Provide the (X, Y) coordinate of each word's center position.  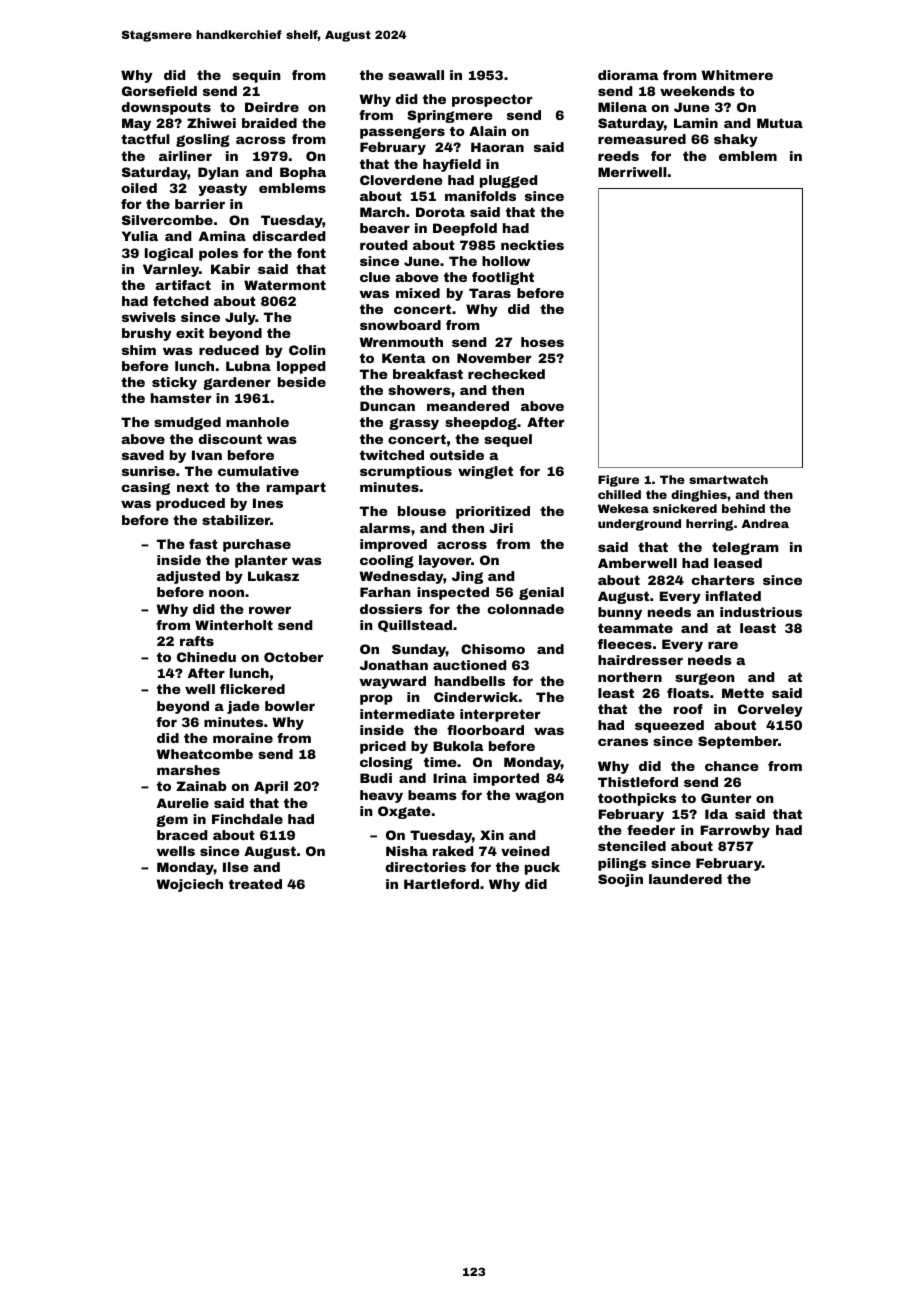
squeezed (669, 726)
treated (255, 884)
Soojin (620, 880)
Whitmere (737, 75)
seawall (416, 75)
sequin (256, 76)
